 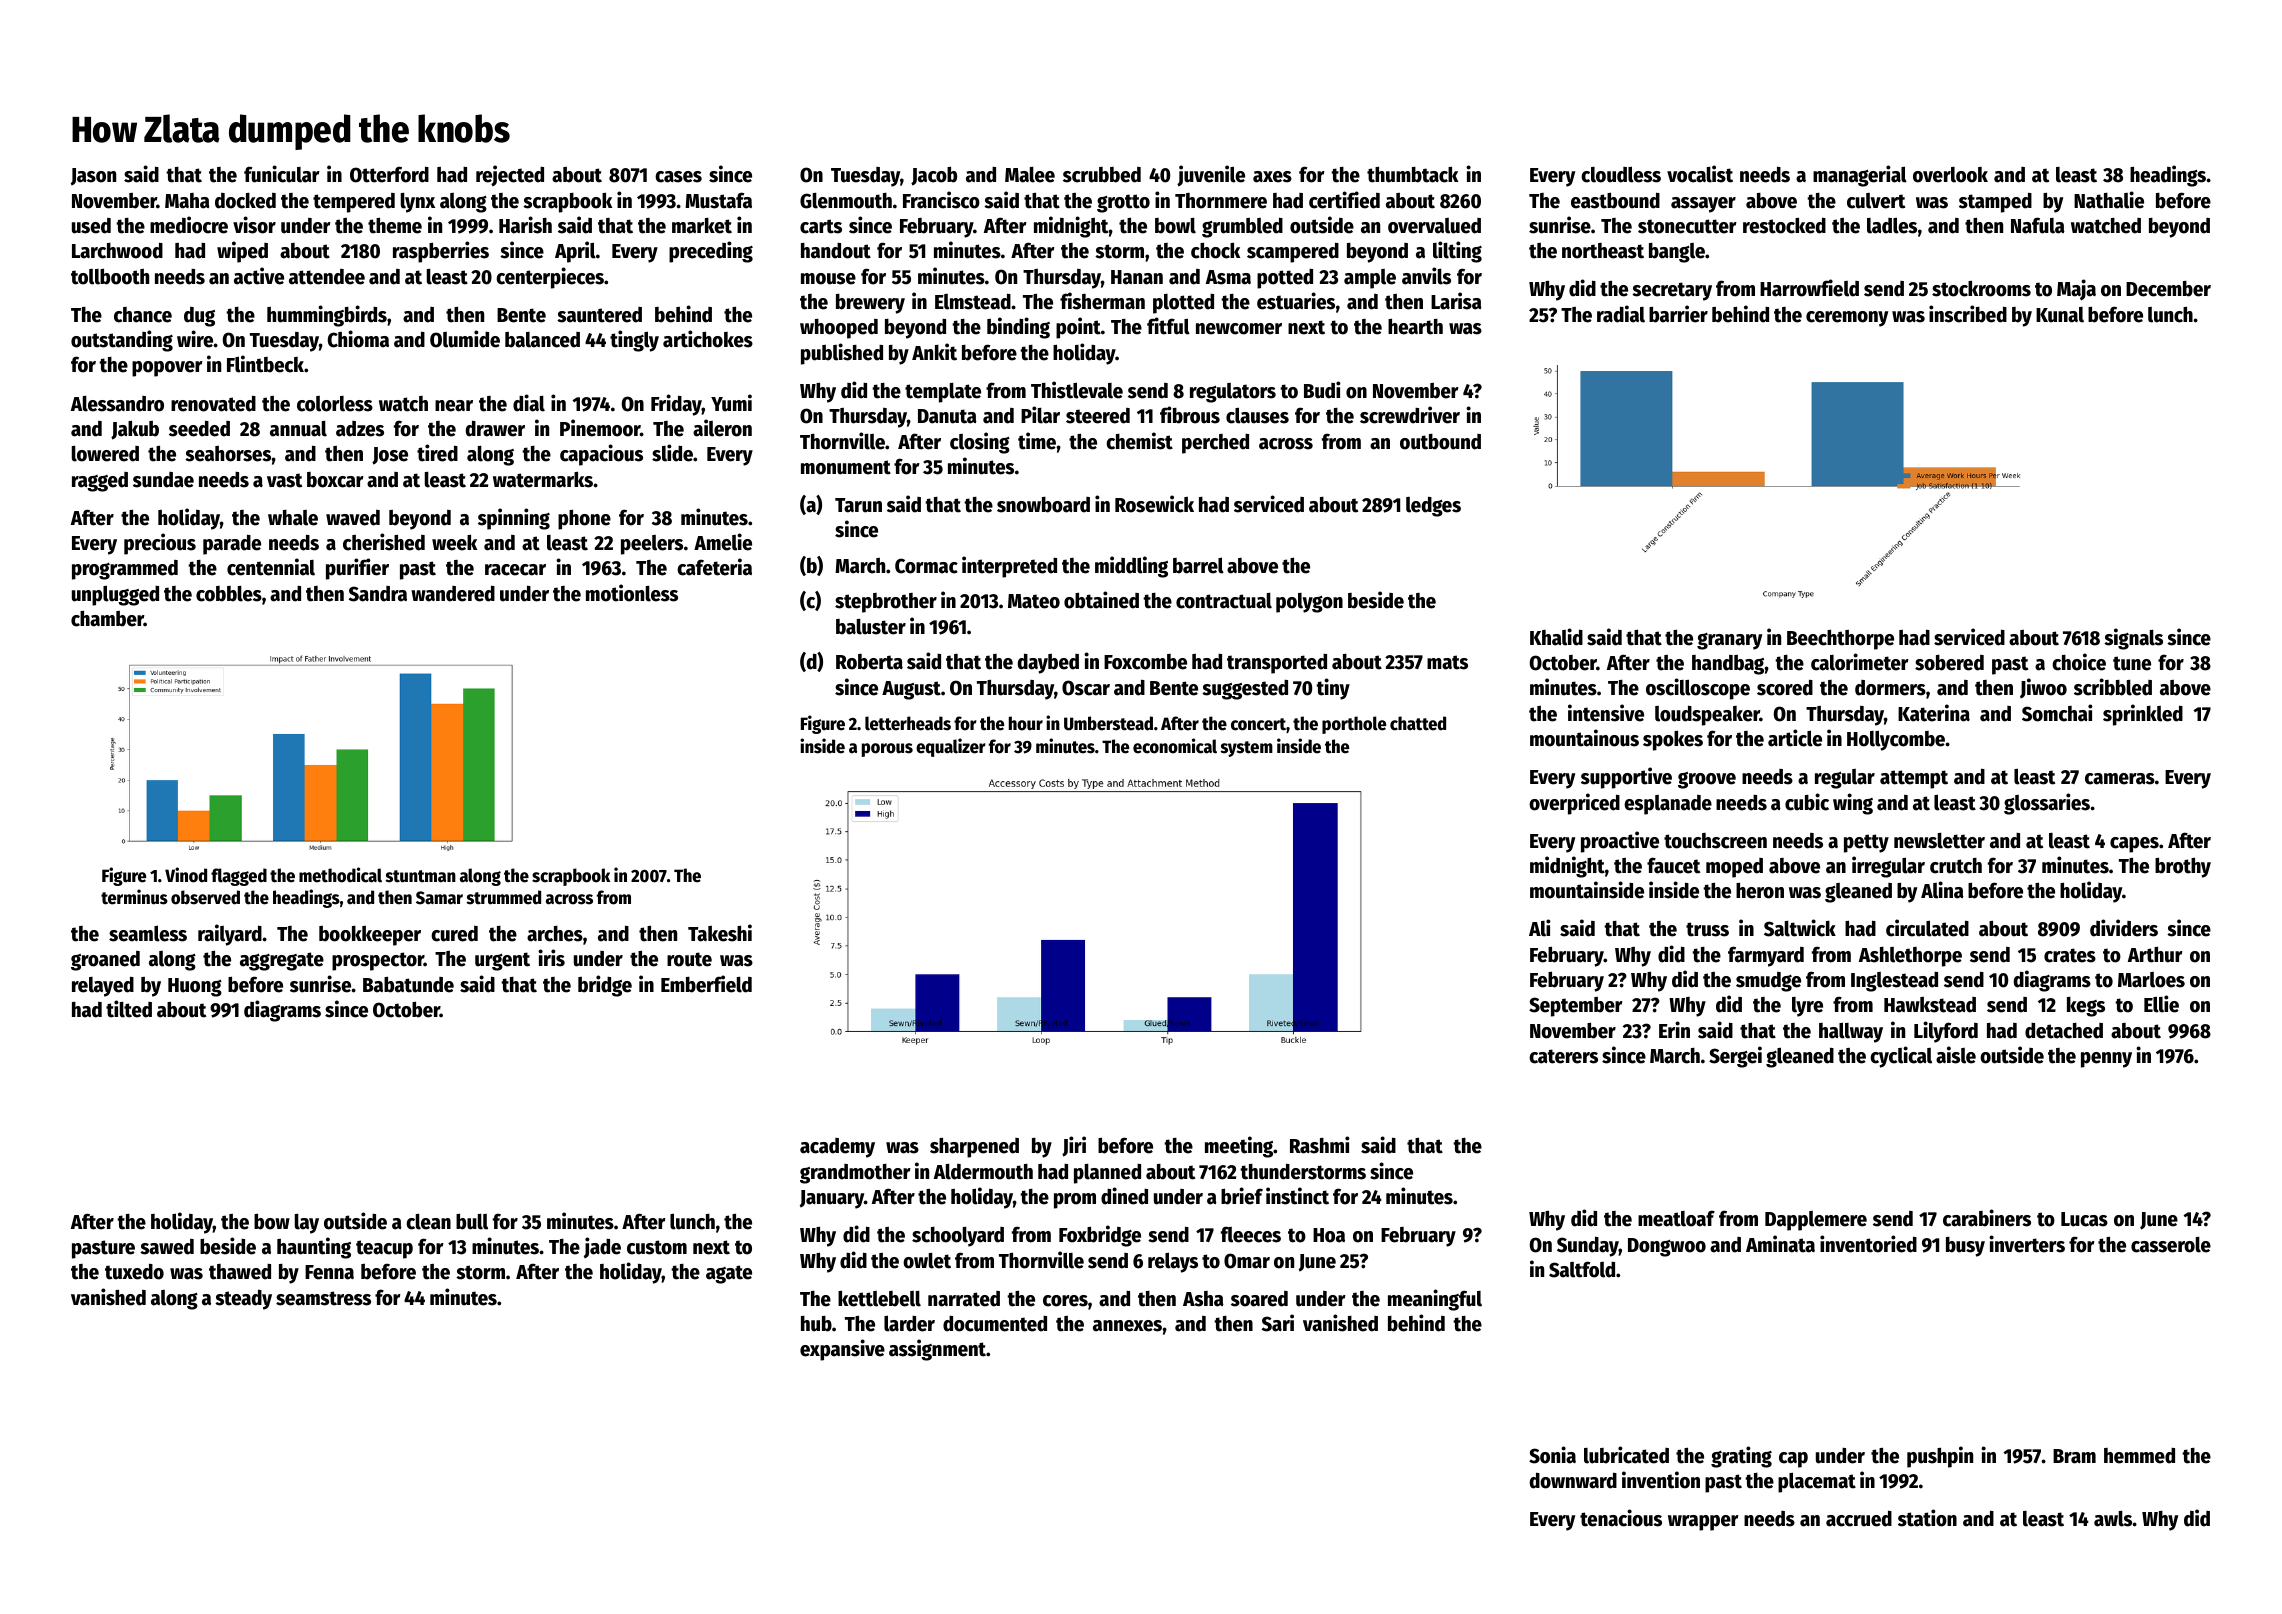 What do you see at coordinates (1859, 1519) in the screenshot?
I see `accrued` at bounding box center [1859, 1519].
